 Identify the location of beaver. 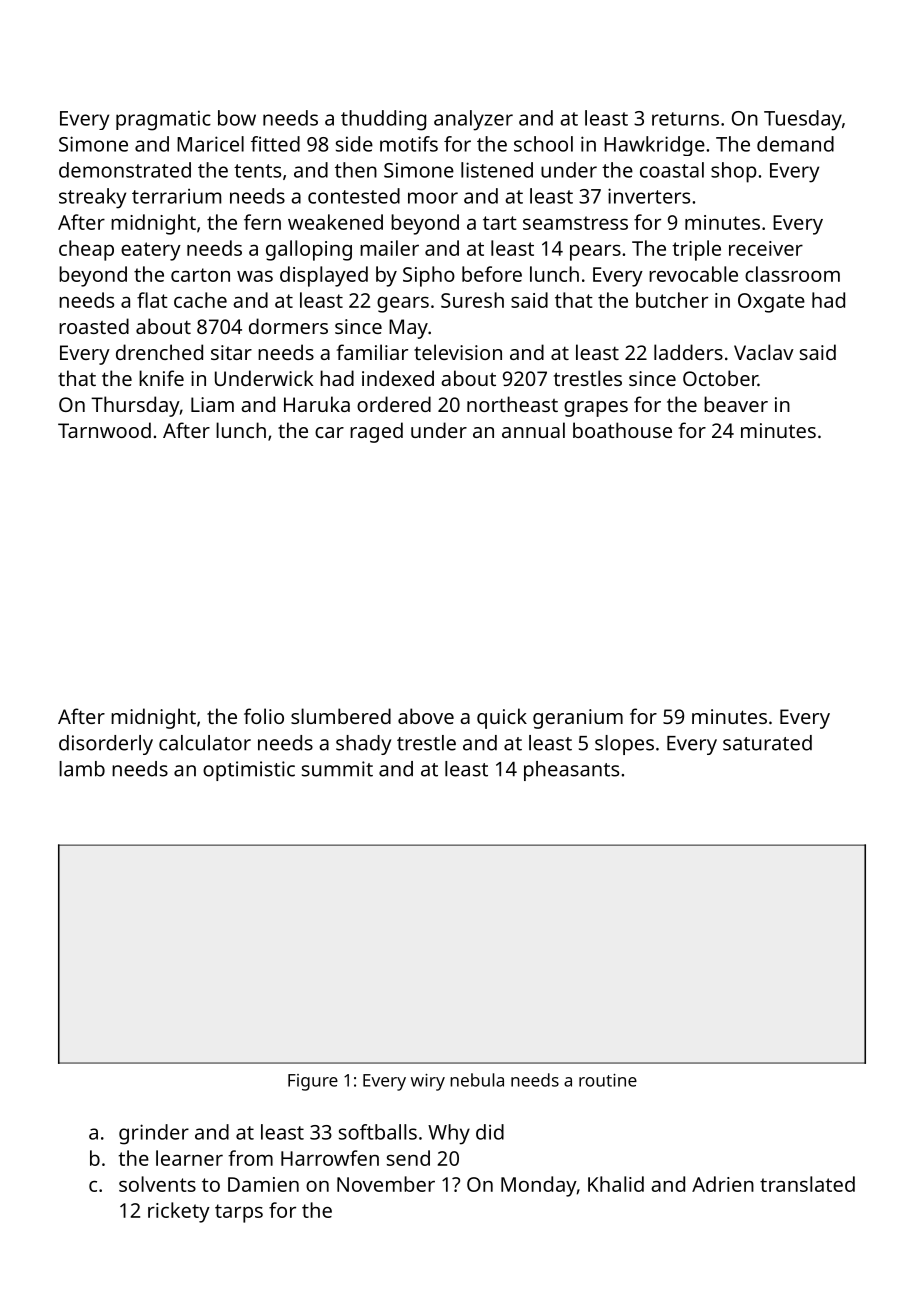
(736, 404).
